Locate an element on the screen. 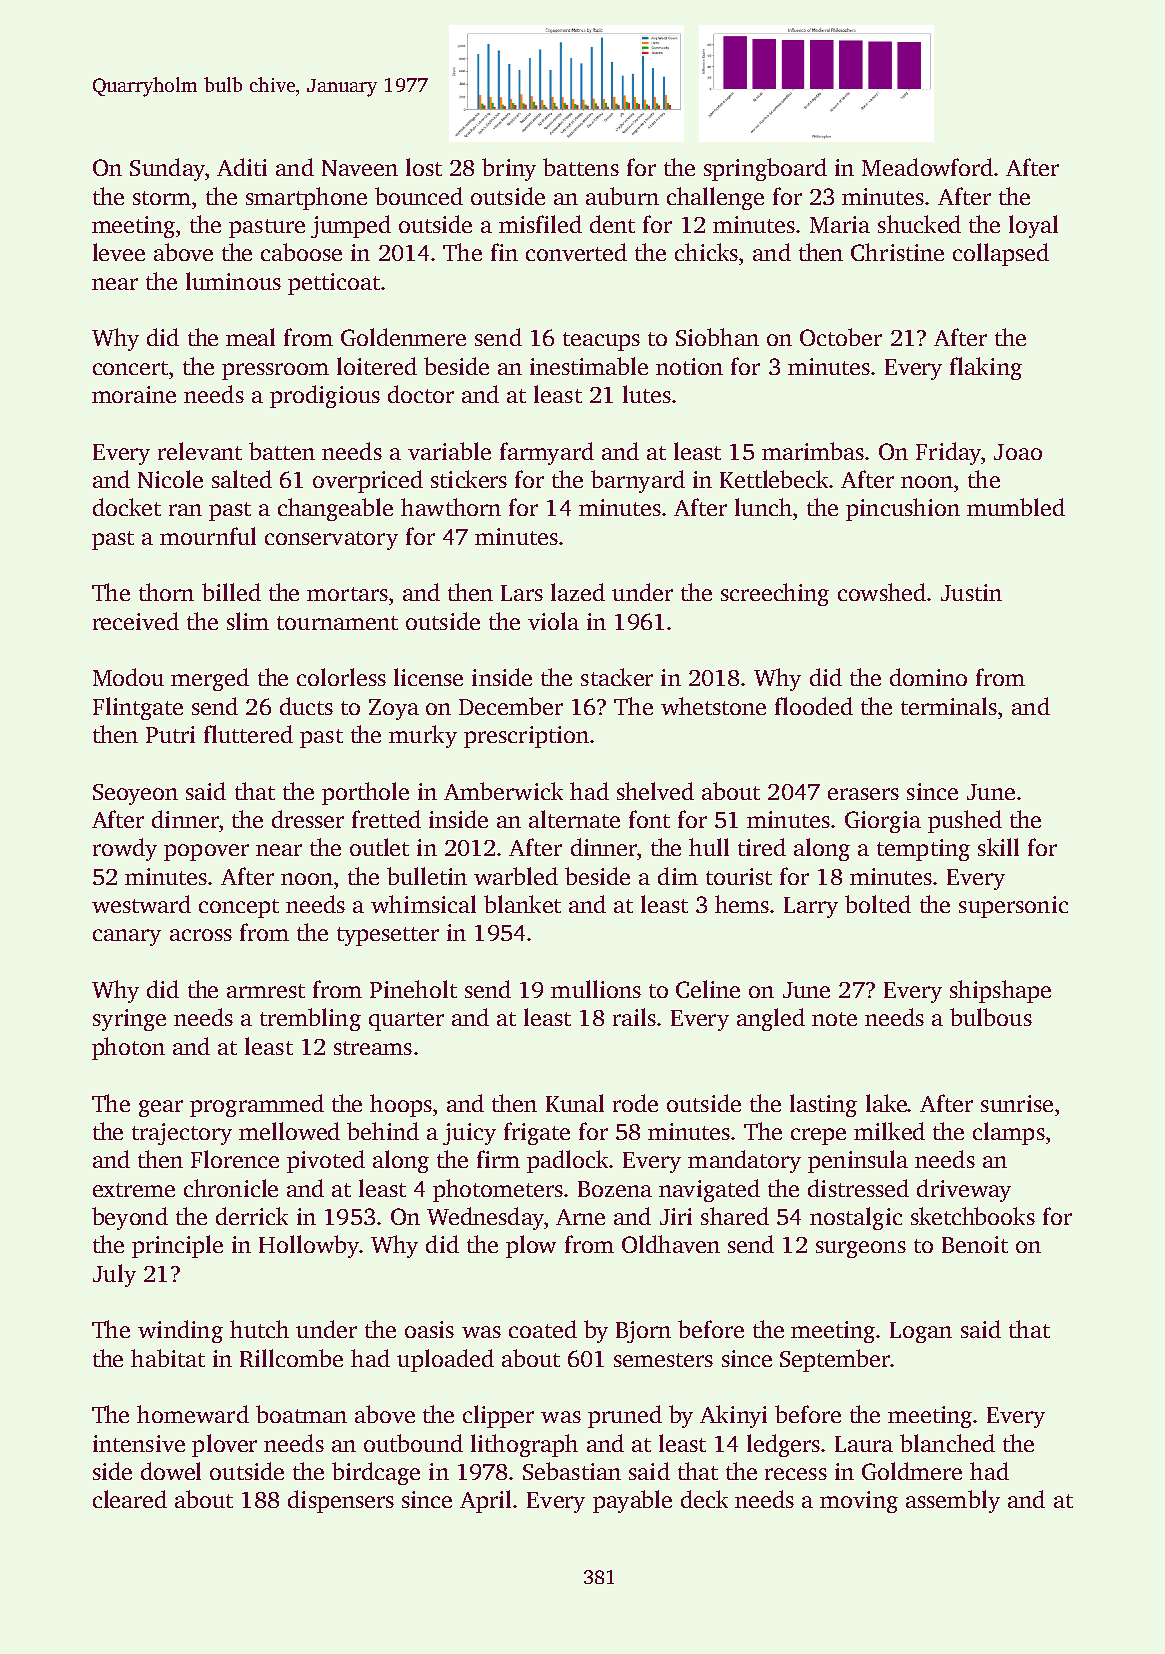  Flintgate is located at coordinates (138, 708).
